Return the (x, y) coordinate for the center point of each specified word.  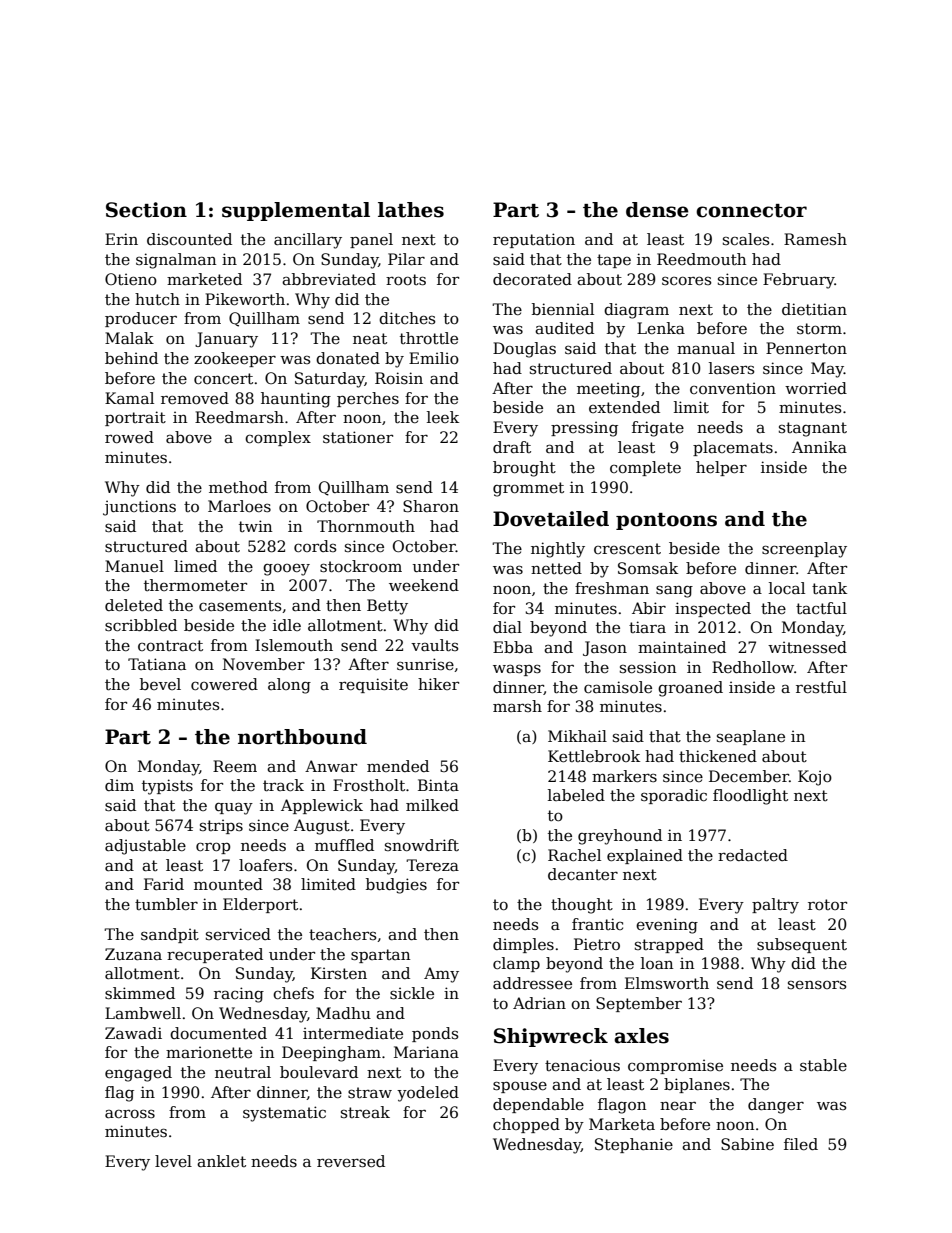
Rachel (574, 855)
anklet (221, 1161)
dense (657, 210)
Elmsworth (667, 983)
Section (146, 210)
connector (751, 211)
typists (167, 787)
